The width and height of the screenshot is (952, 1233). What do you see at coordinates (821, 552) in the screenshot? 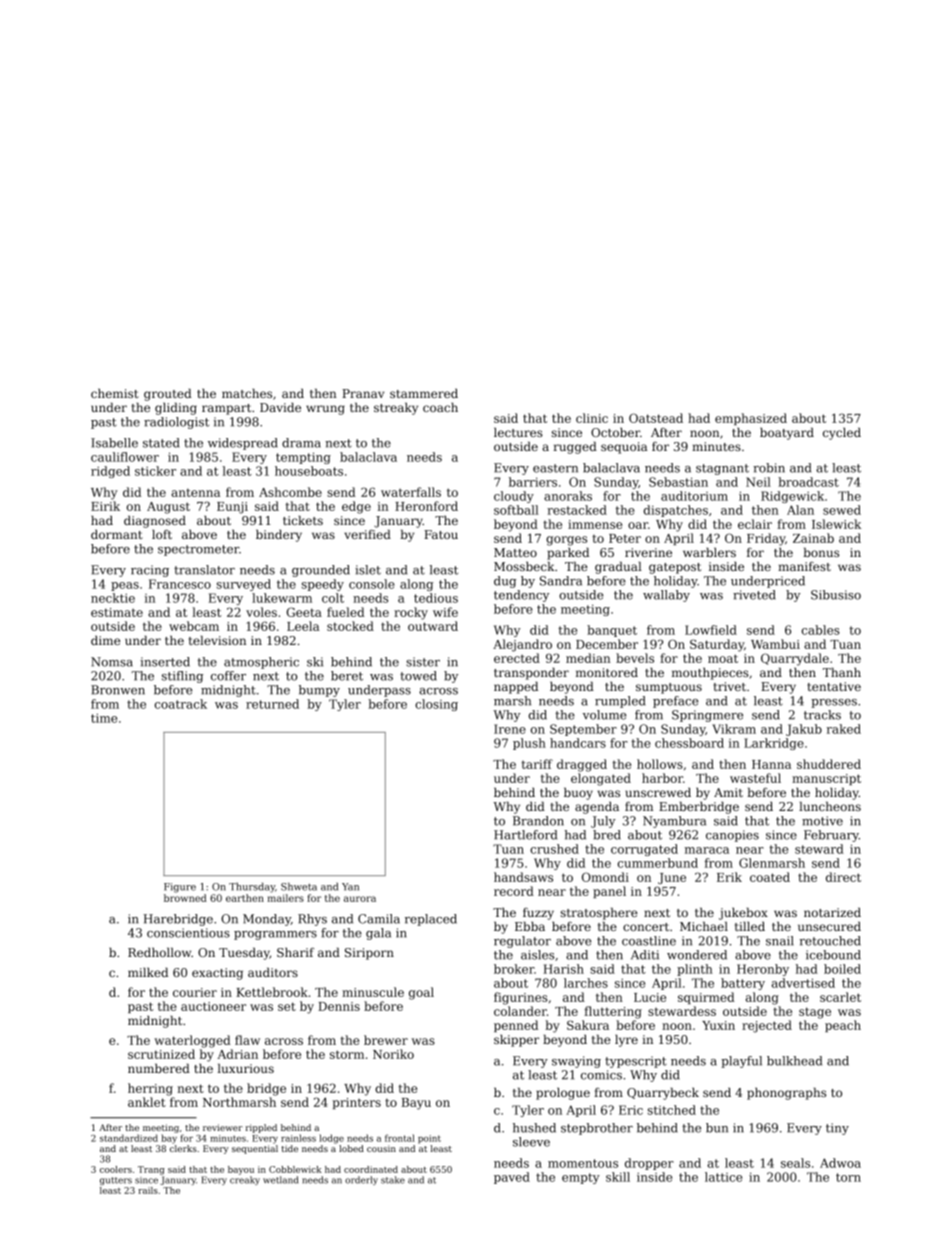
I see `bonus` at bounding box center [821, 552].
